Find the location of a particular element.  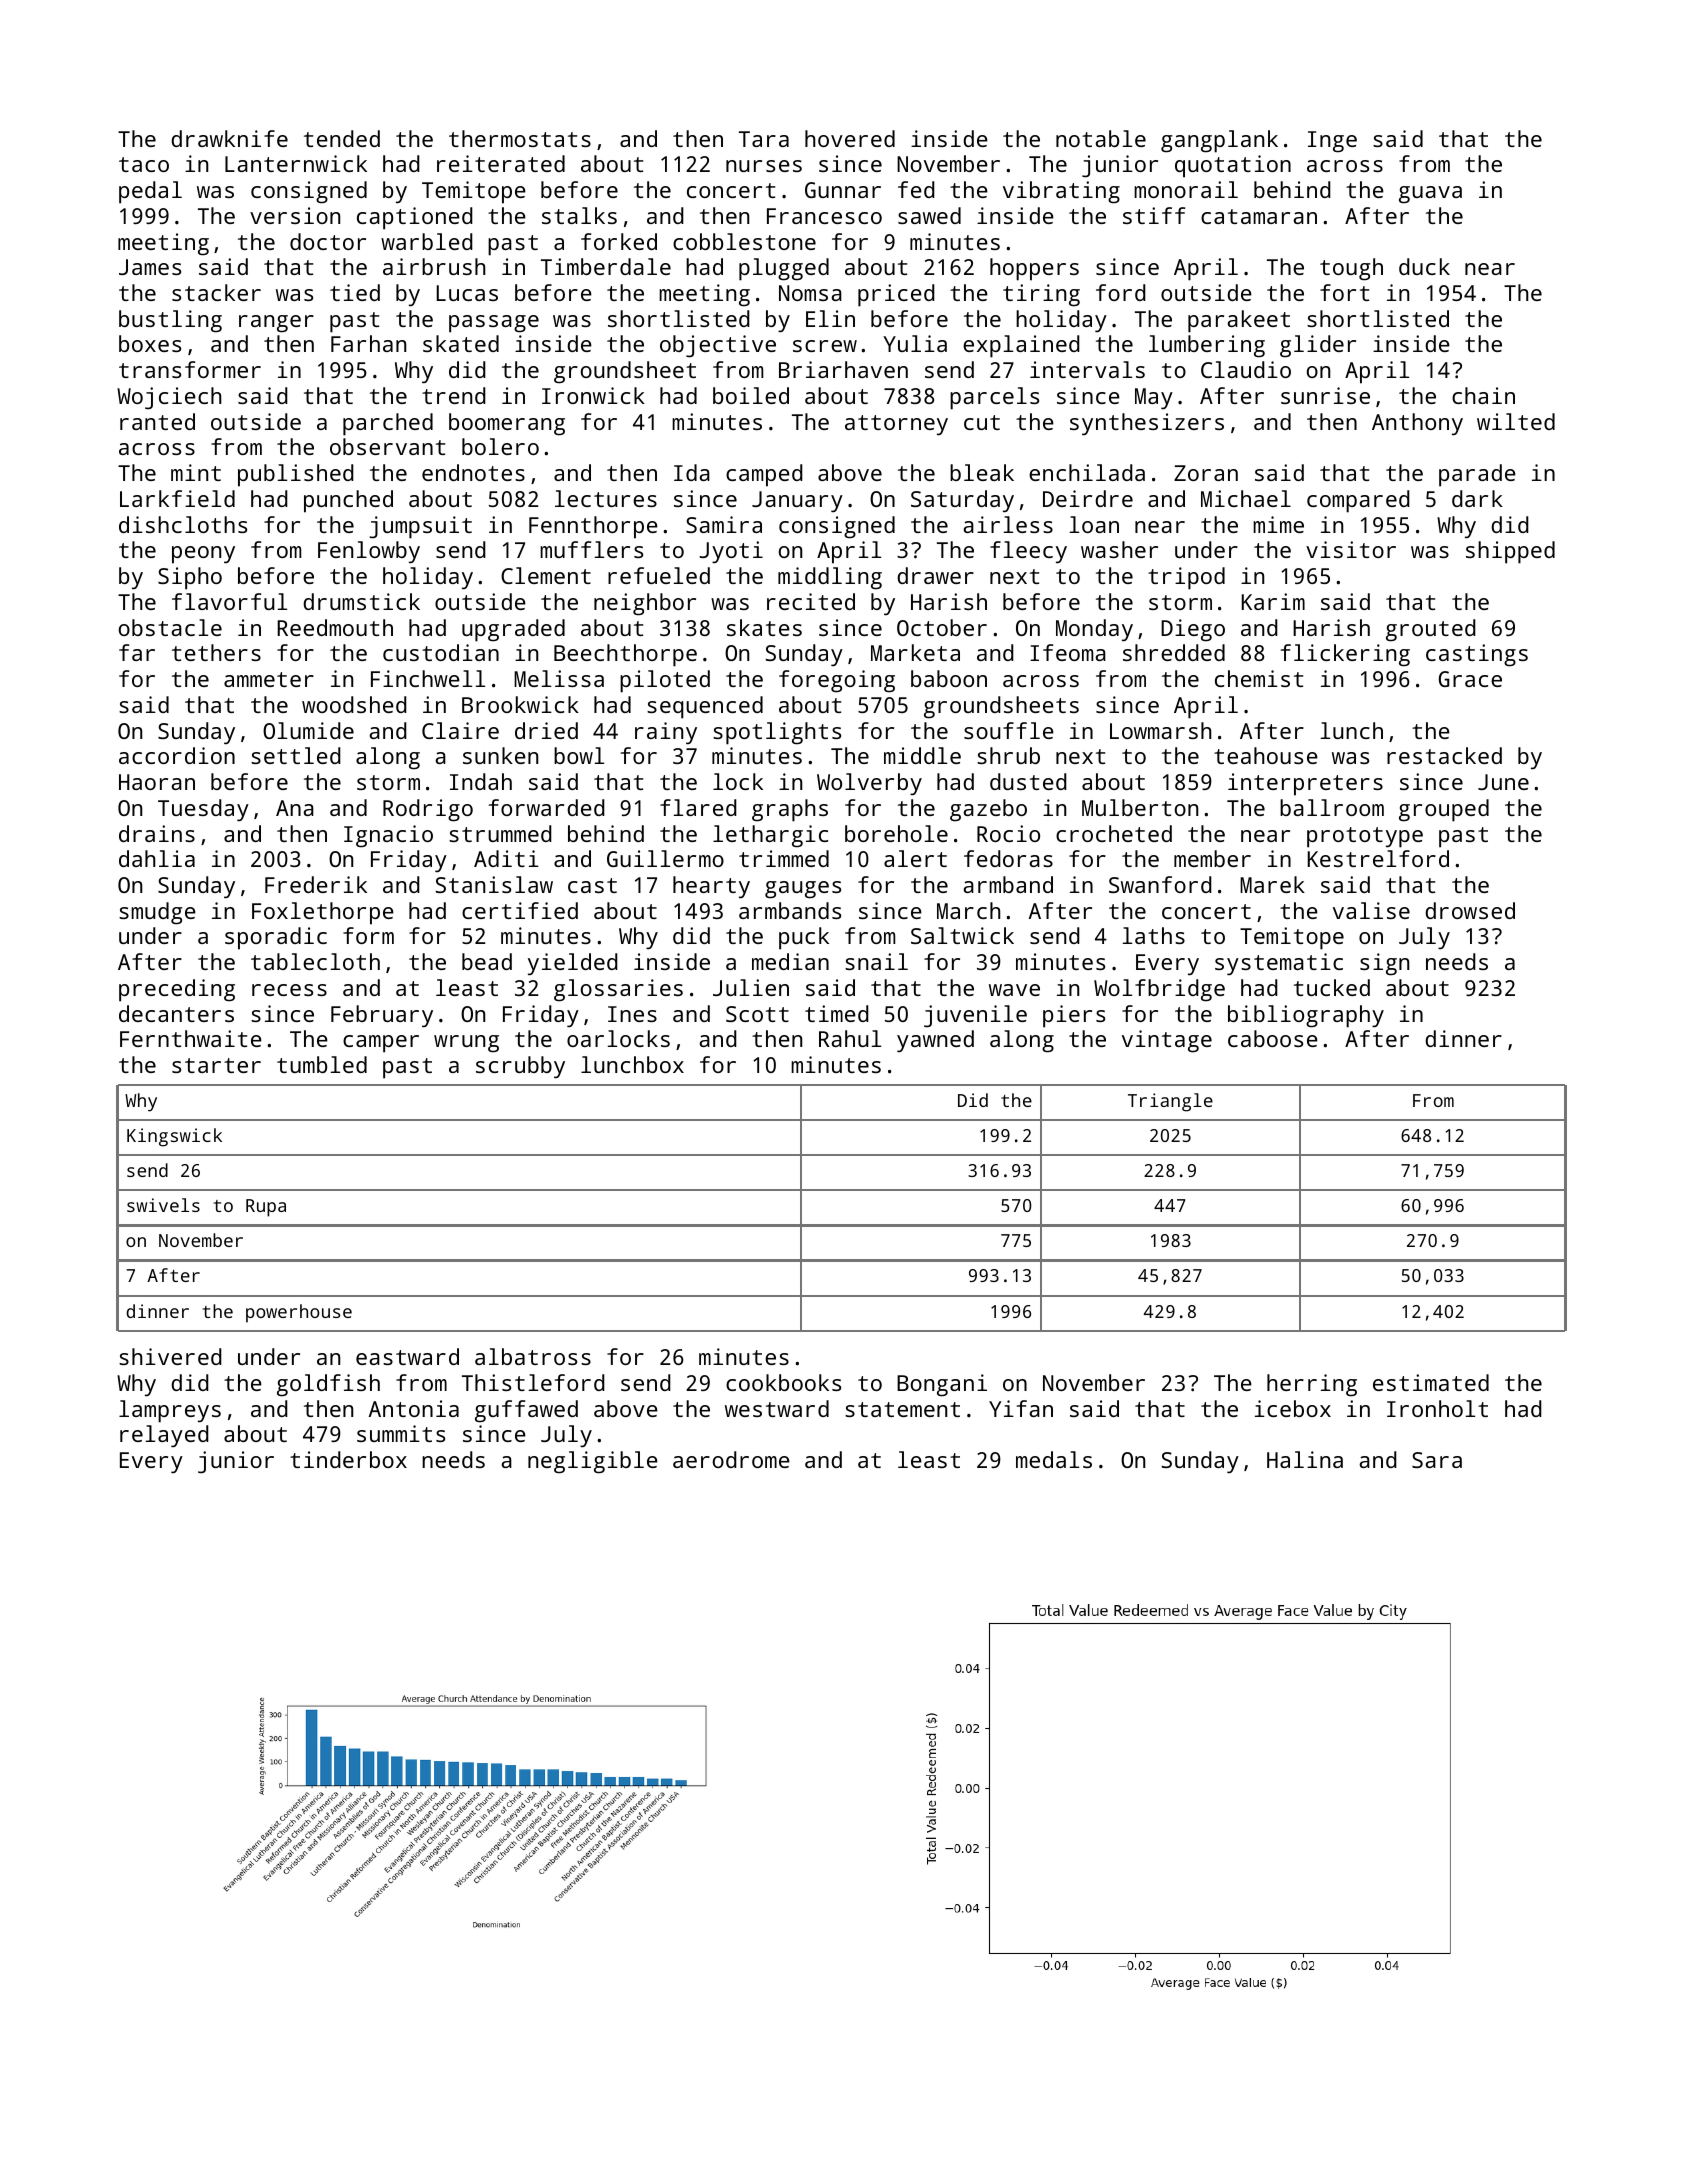

airless is located at coordinates (1008, 524).
